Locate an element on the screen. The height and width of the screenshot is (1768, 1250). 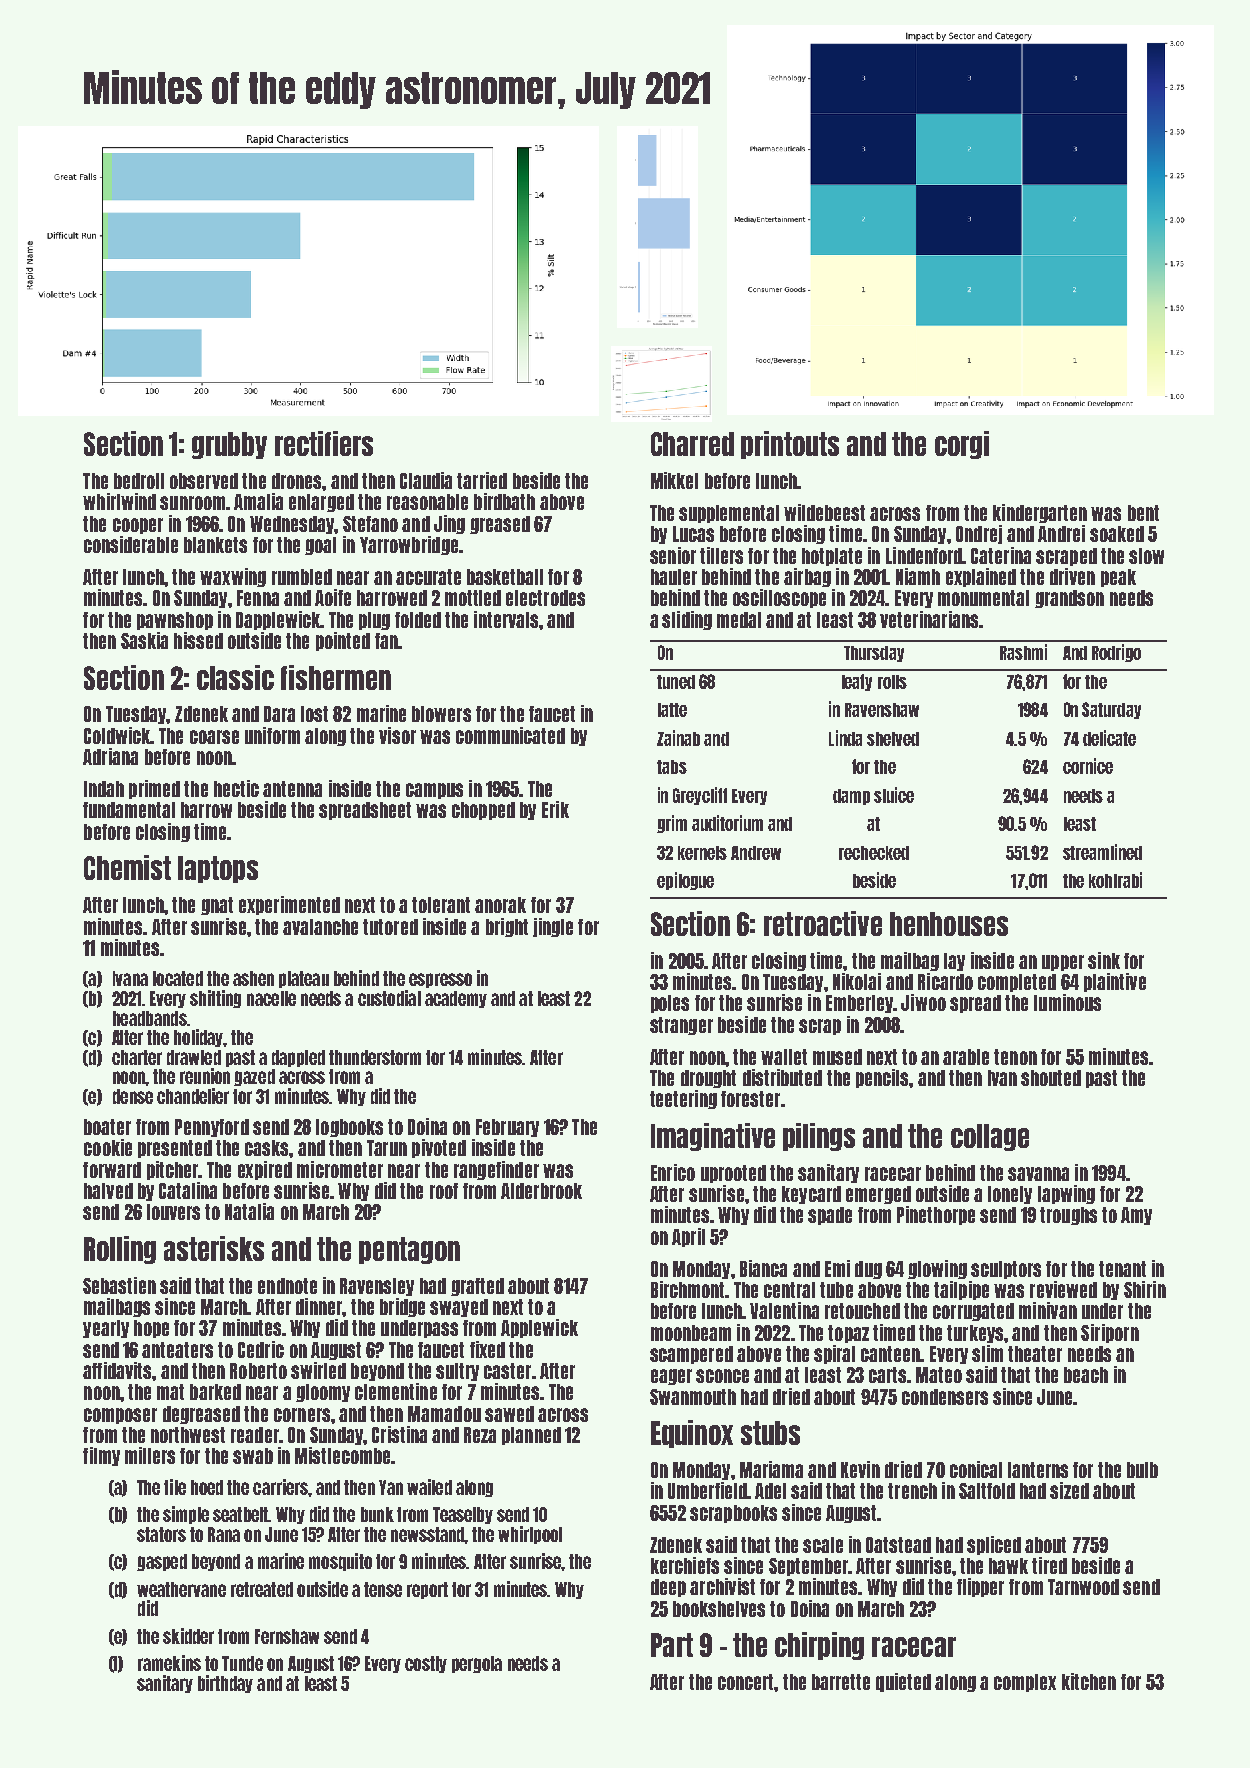
halved is located at coordinates (108, 1191).
